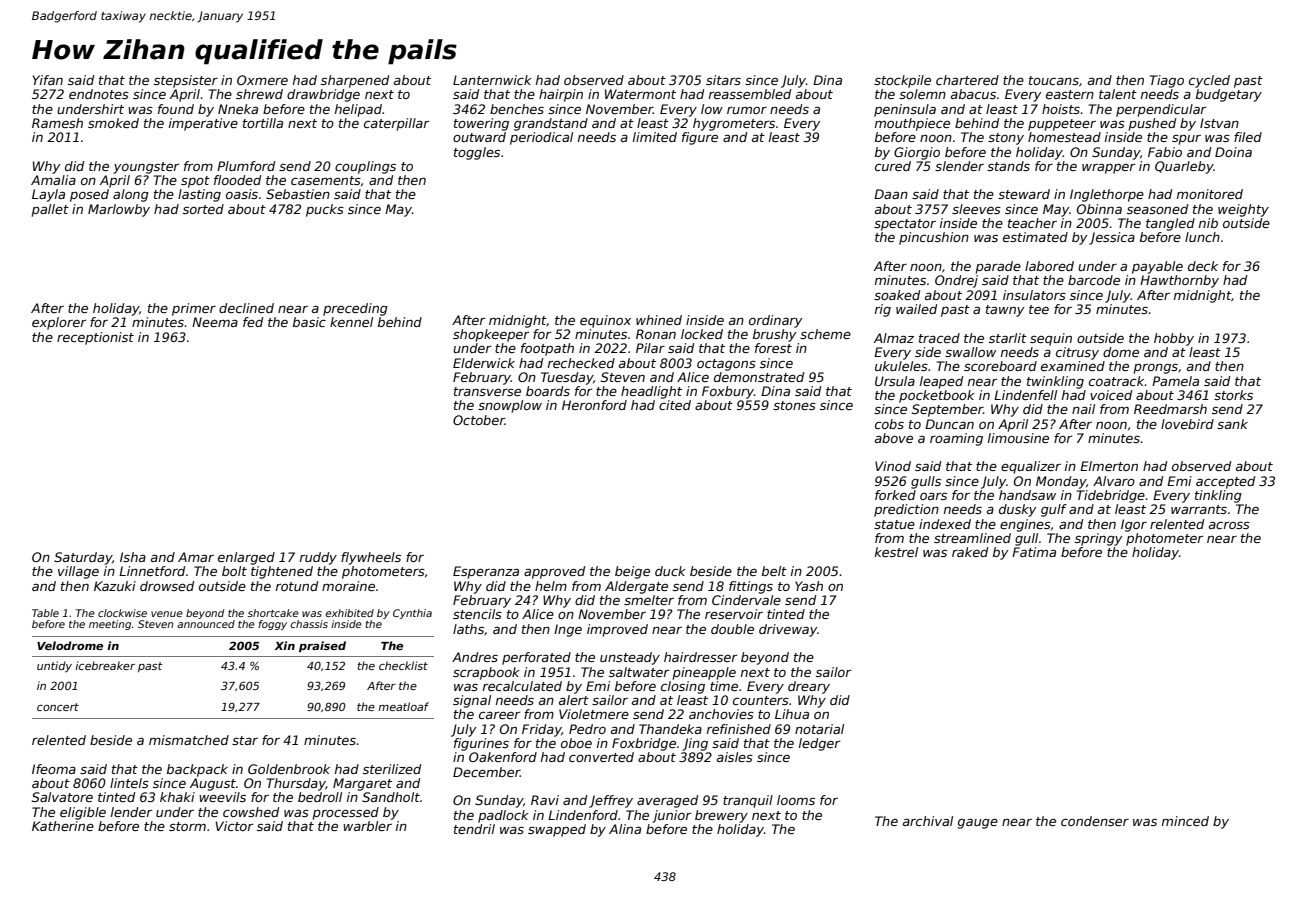  What do you see at coordinates (601, 757) in the page?
I see `converted` at bounding box center [601, 757].
